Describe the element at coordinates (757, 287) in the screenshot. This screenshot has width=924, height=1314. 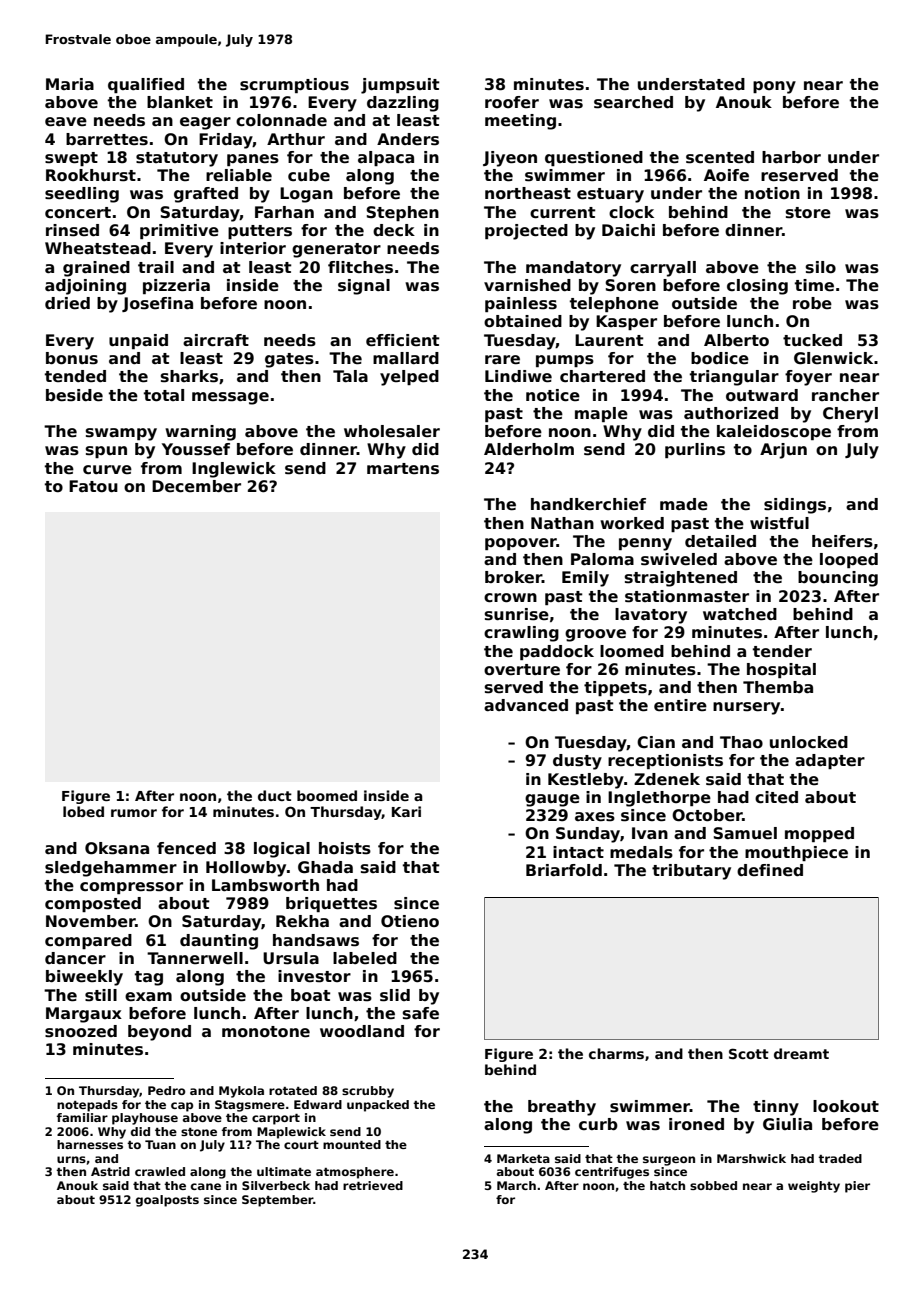
I see `closing` at that location.
